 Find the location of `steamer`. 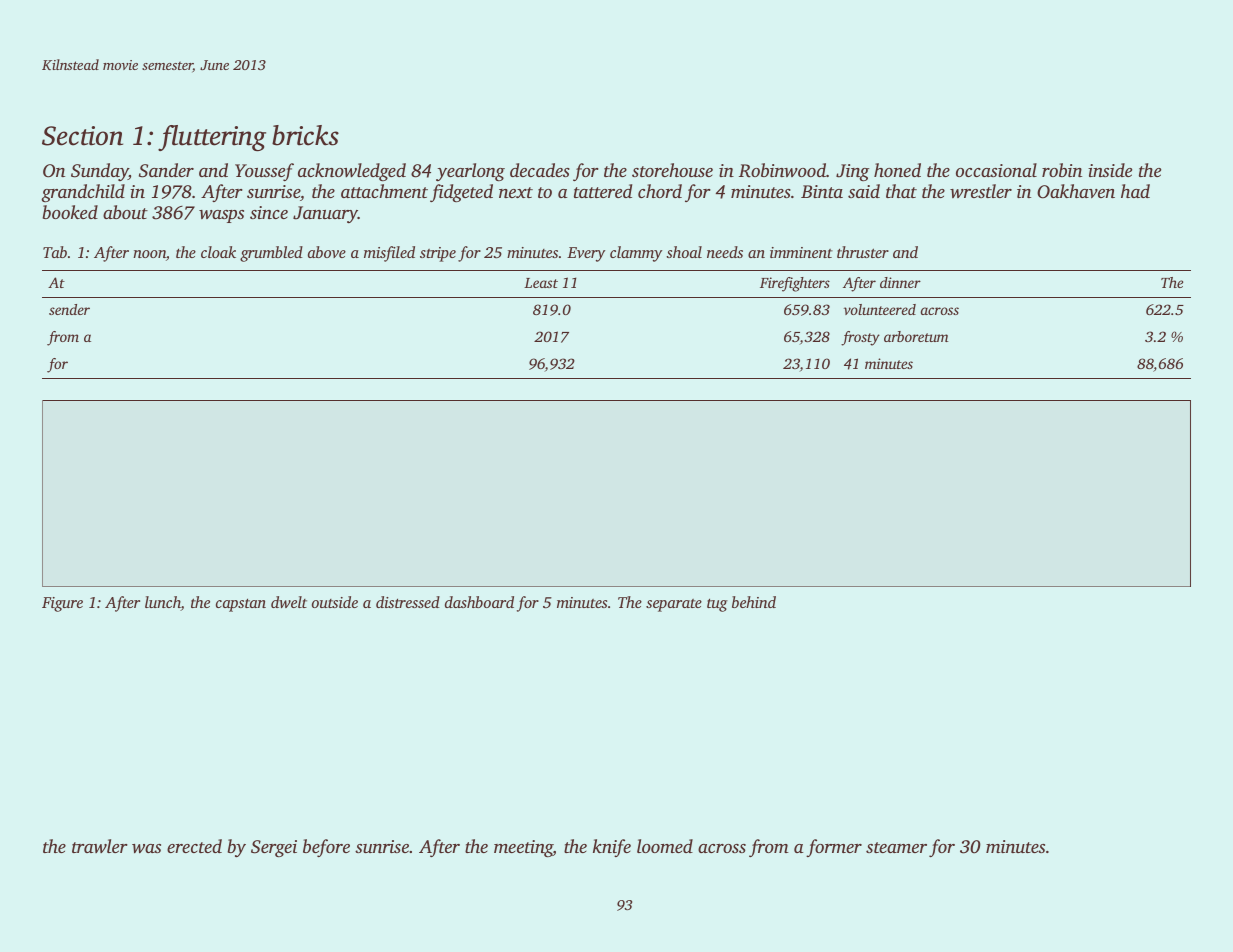

steamer is located at coordinates (896, 847).
